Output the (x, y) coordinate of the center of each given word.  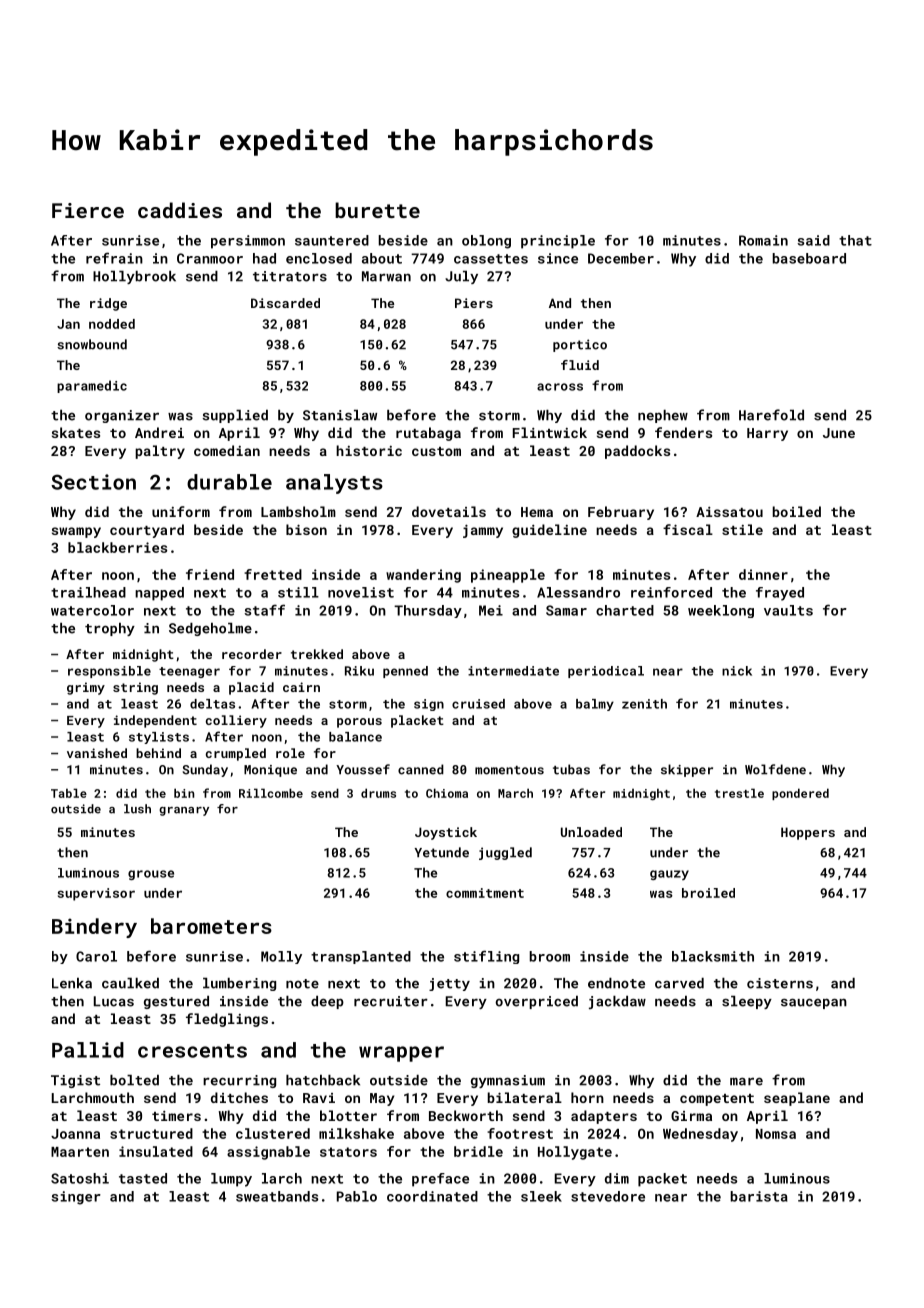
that (855, 240)
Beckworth (466, 1115)
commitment (485, 893)
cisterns (780, 983)
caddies (180, 210)
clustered (273, 1133)
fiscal (688, 529)
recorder (252, 654)
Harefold (771, 415)
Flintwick (550, 432)
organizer (122, 416)
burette (377, 210)
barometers (211, 926)
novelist (361, 592)
